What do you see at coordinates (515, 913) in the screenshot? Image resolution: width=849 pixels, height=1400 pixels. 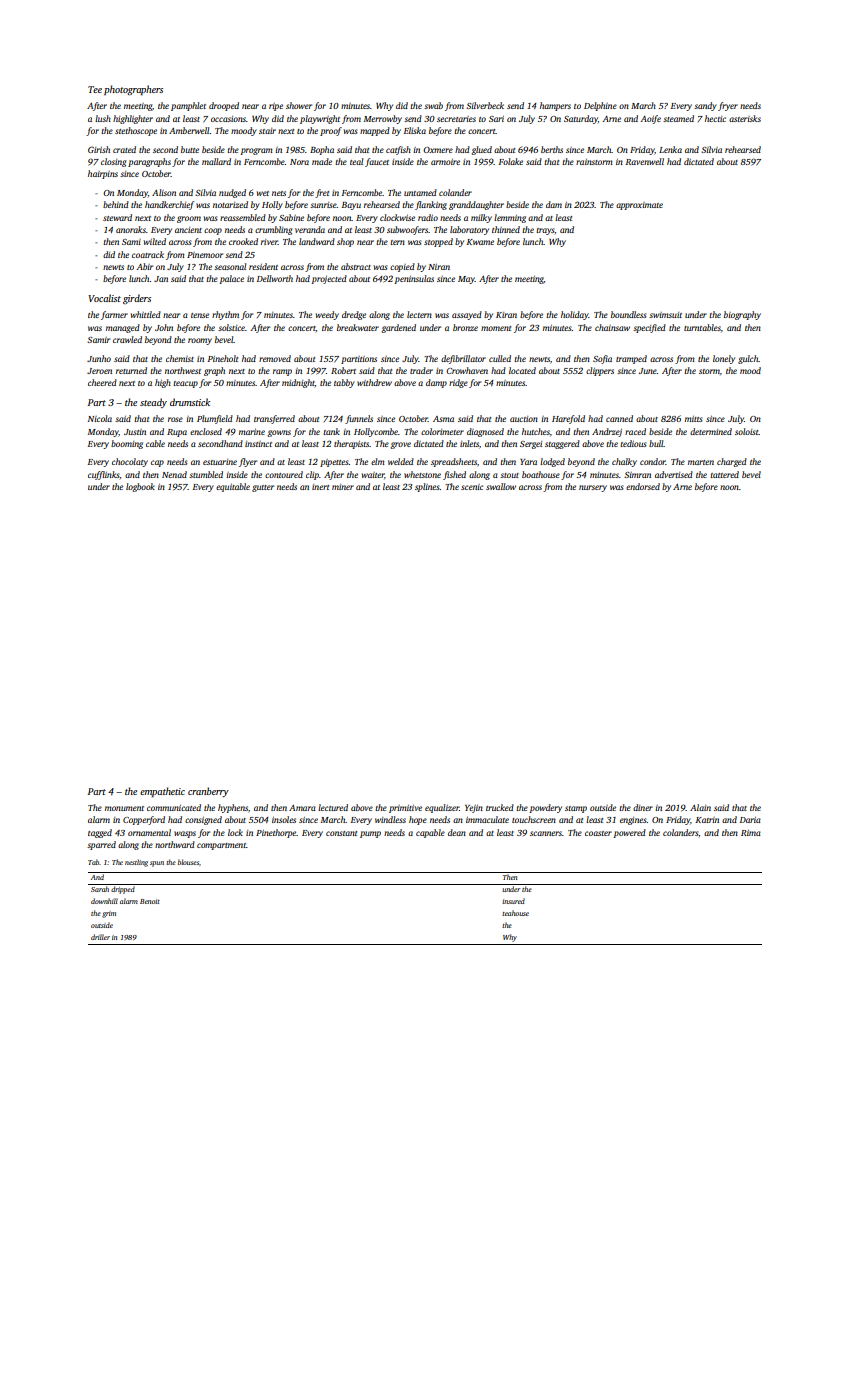 I see `teahouse` at bounding box center [515, 913].
